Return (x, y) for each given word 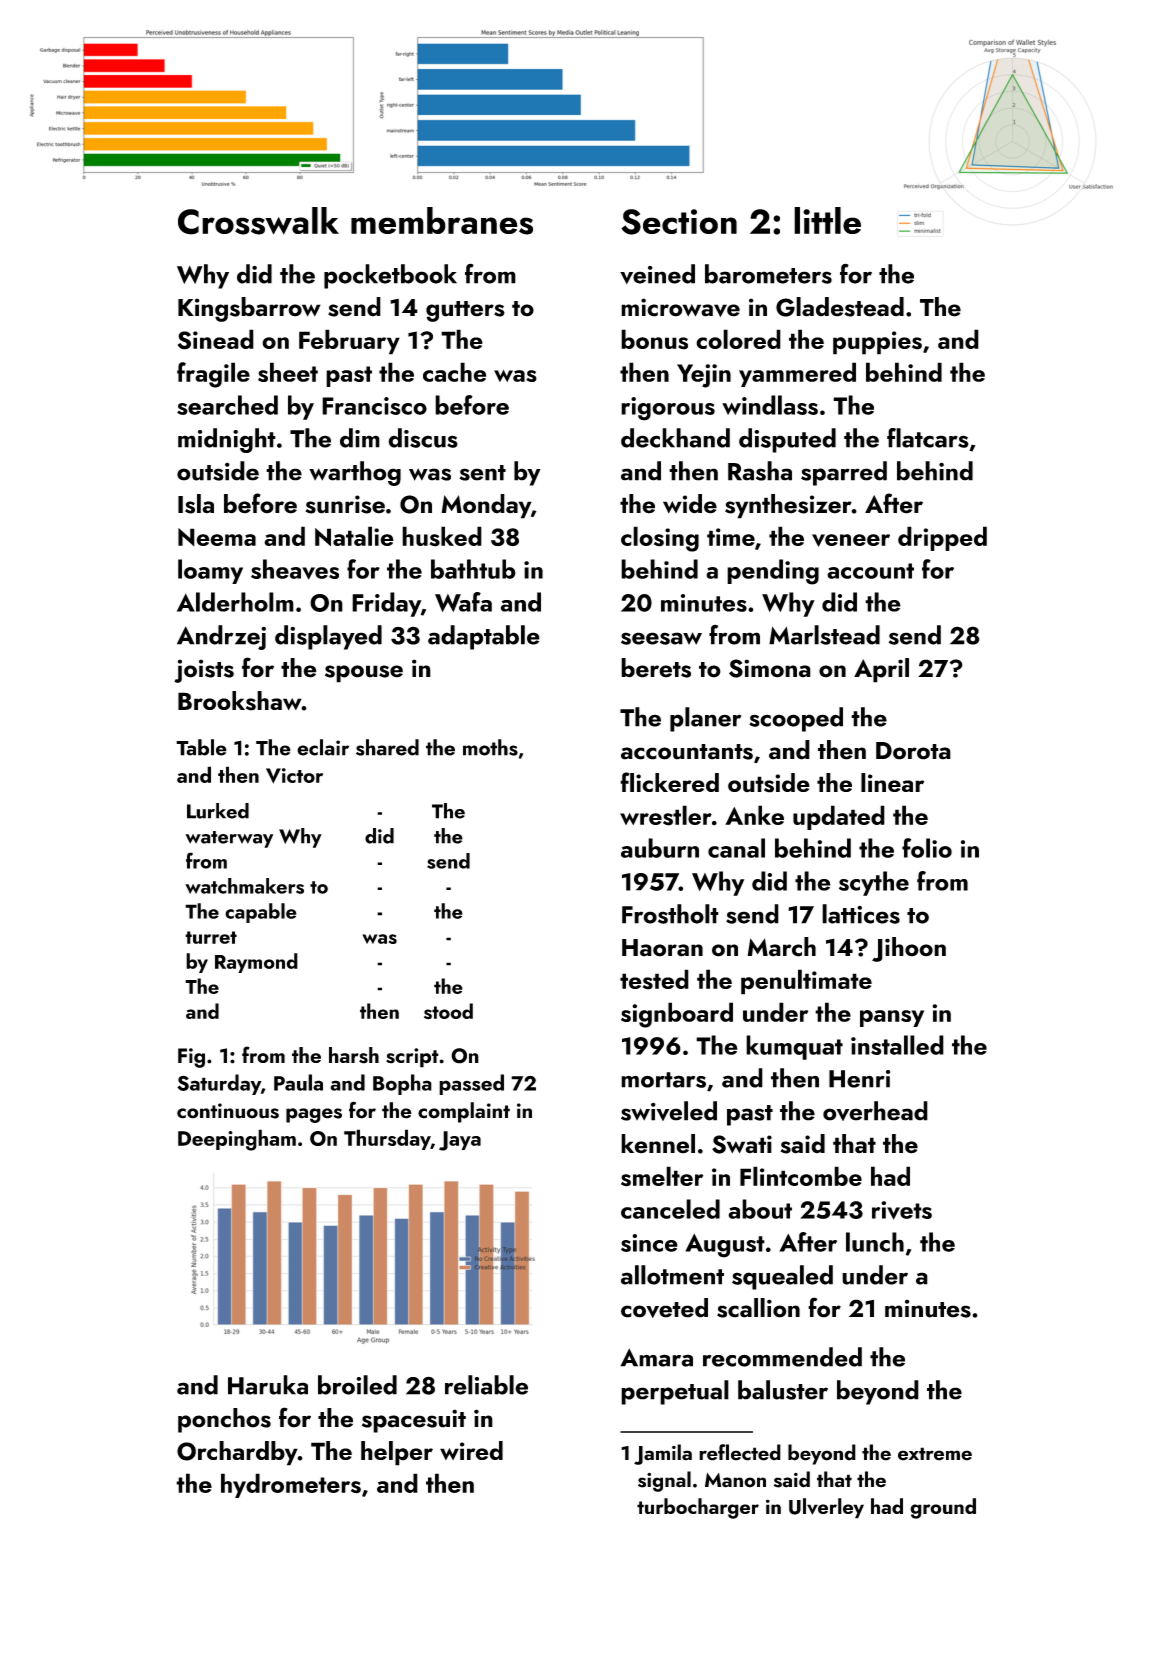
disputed (787, 440)
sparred (844, 473)
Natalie (354, 536)
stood (448, 1011)
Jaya (460, 1141)
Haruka (268, 1385)
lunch (875, 1242)
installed (897, 1045)
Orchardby (237, 1453)
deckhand (675, 438)
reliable (486, 1385)
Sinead (216, 339)
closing (660, 539)
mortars (663, 1080)
